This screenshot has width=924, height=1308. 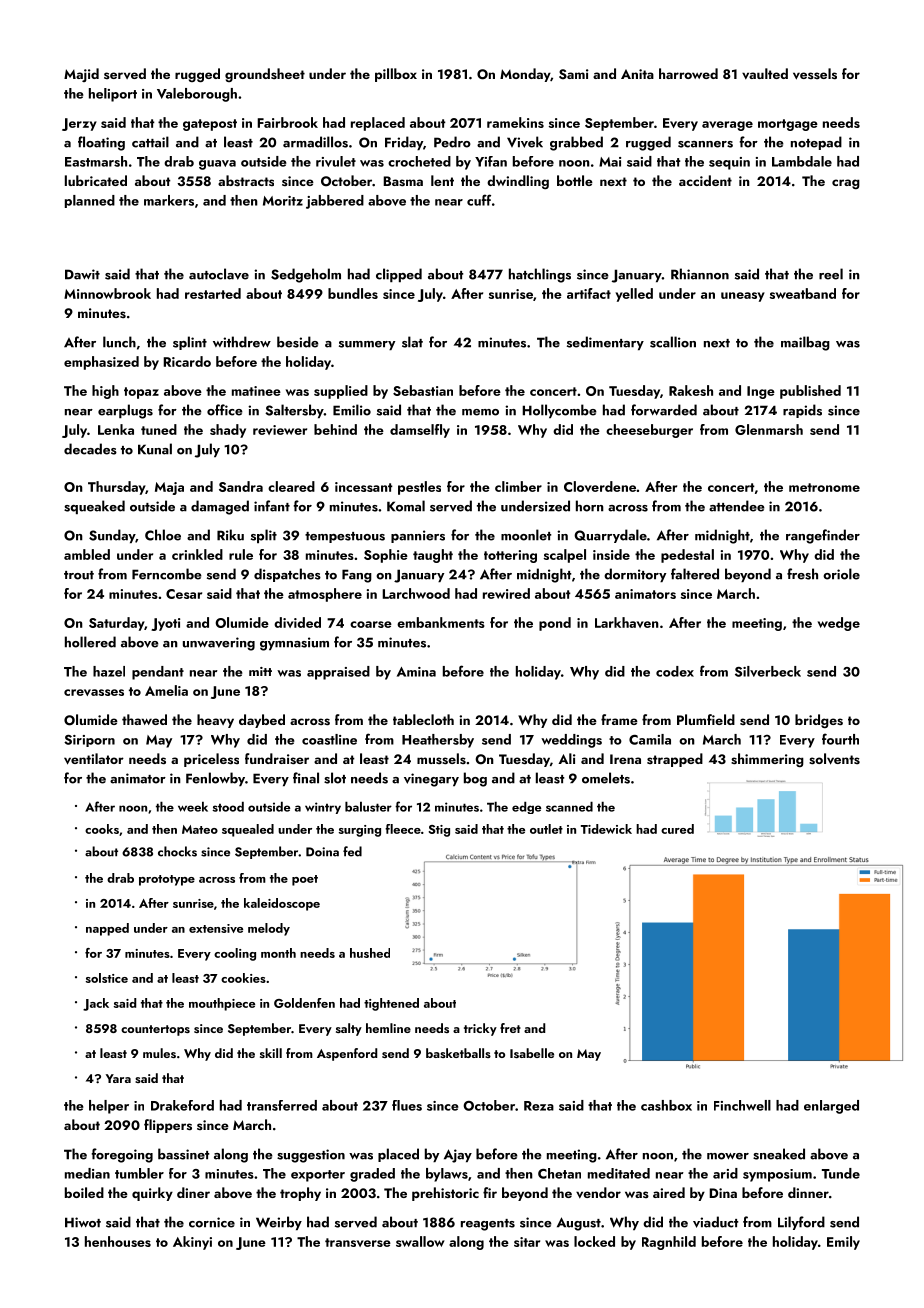 What do you see at coordinates (475, 779) in the screenshot?
I see `bog` at bounding box center [475, 779].
